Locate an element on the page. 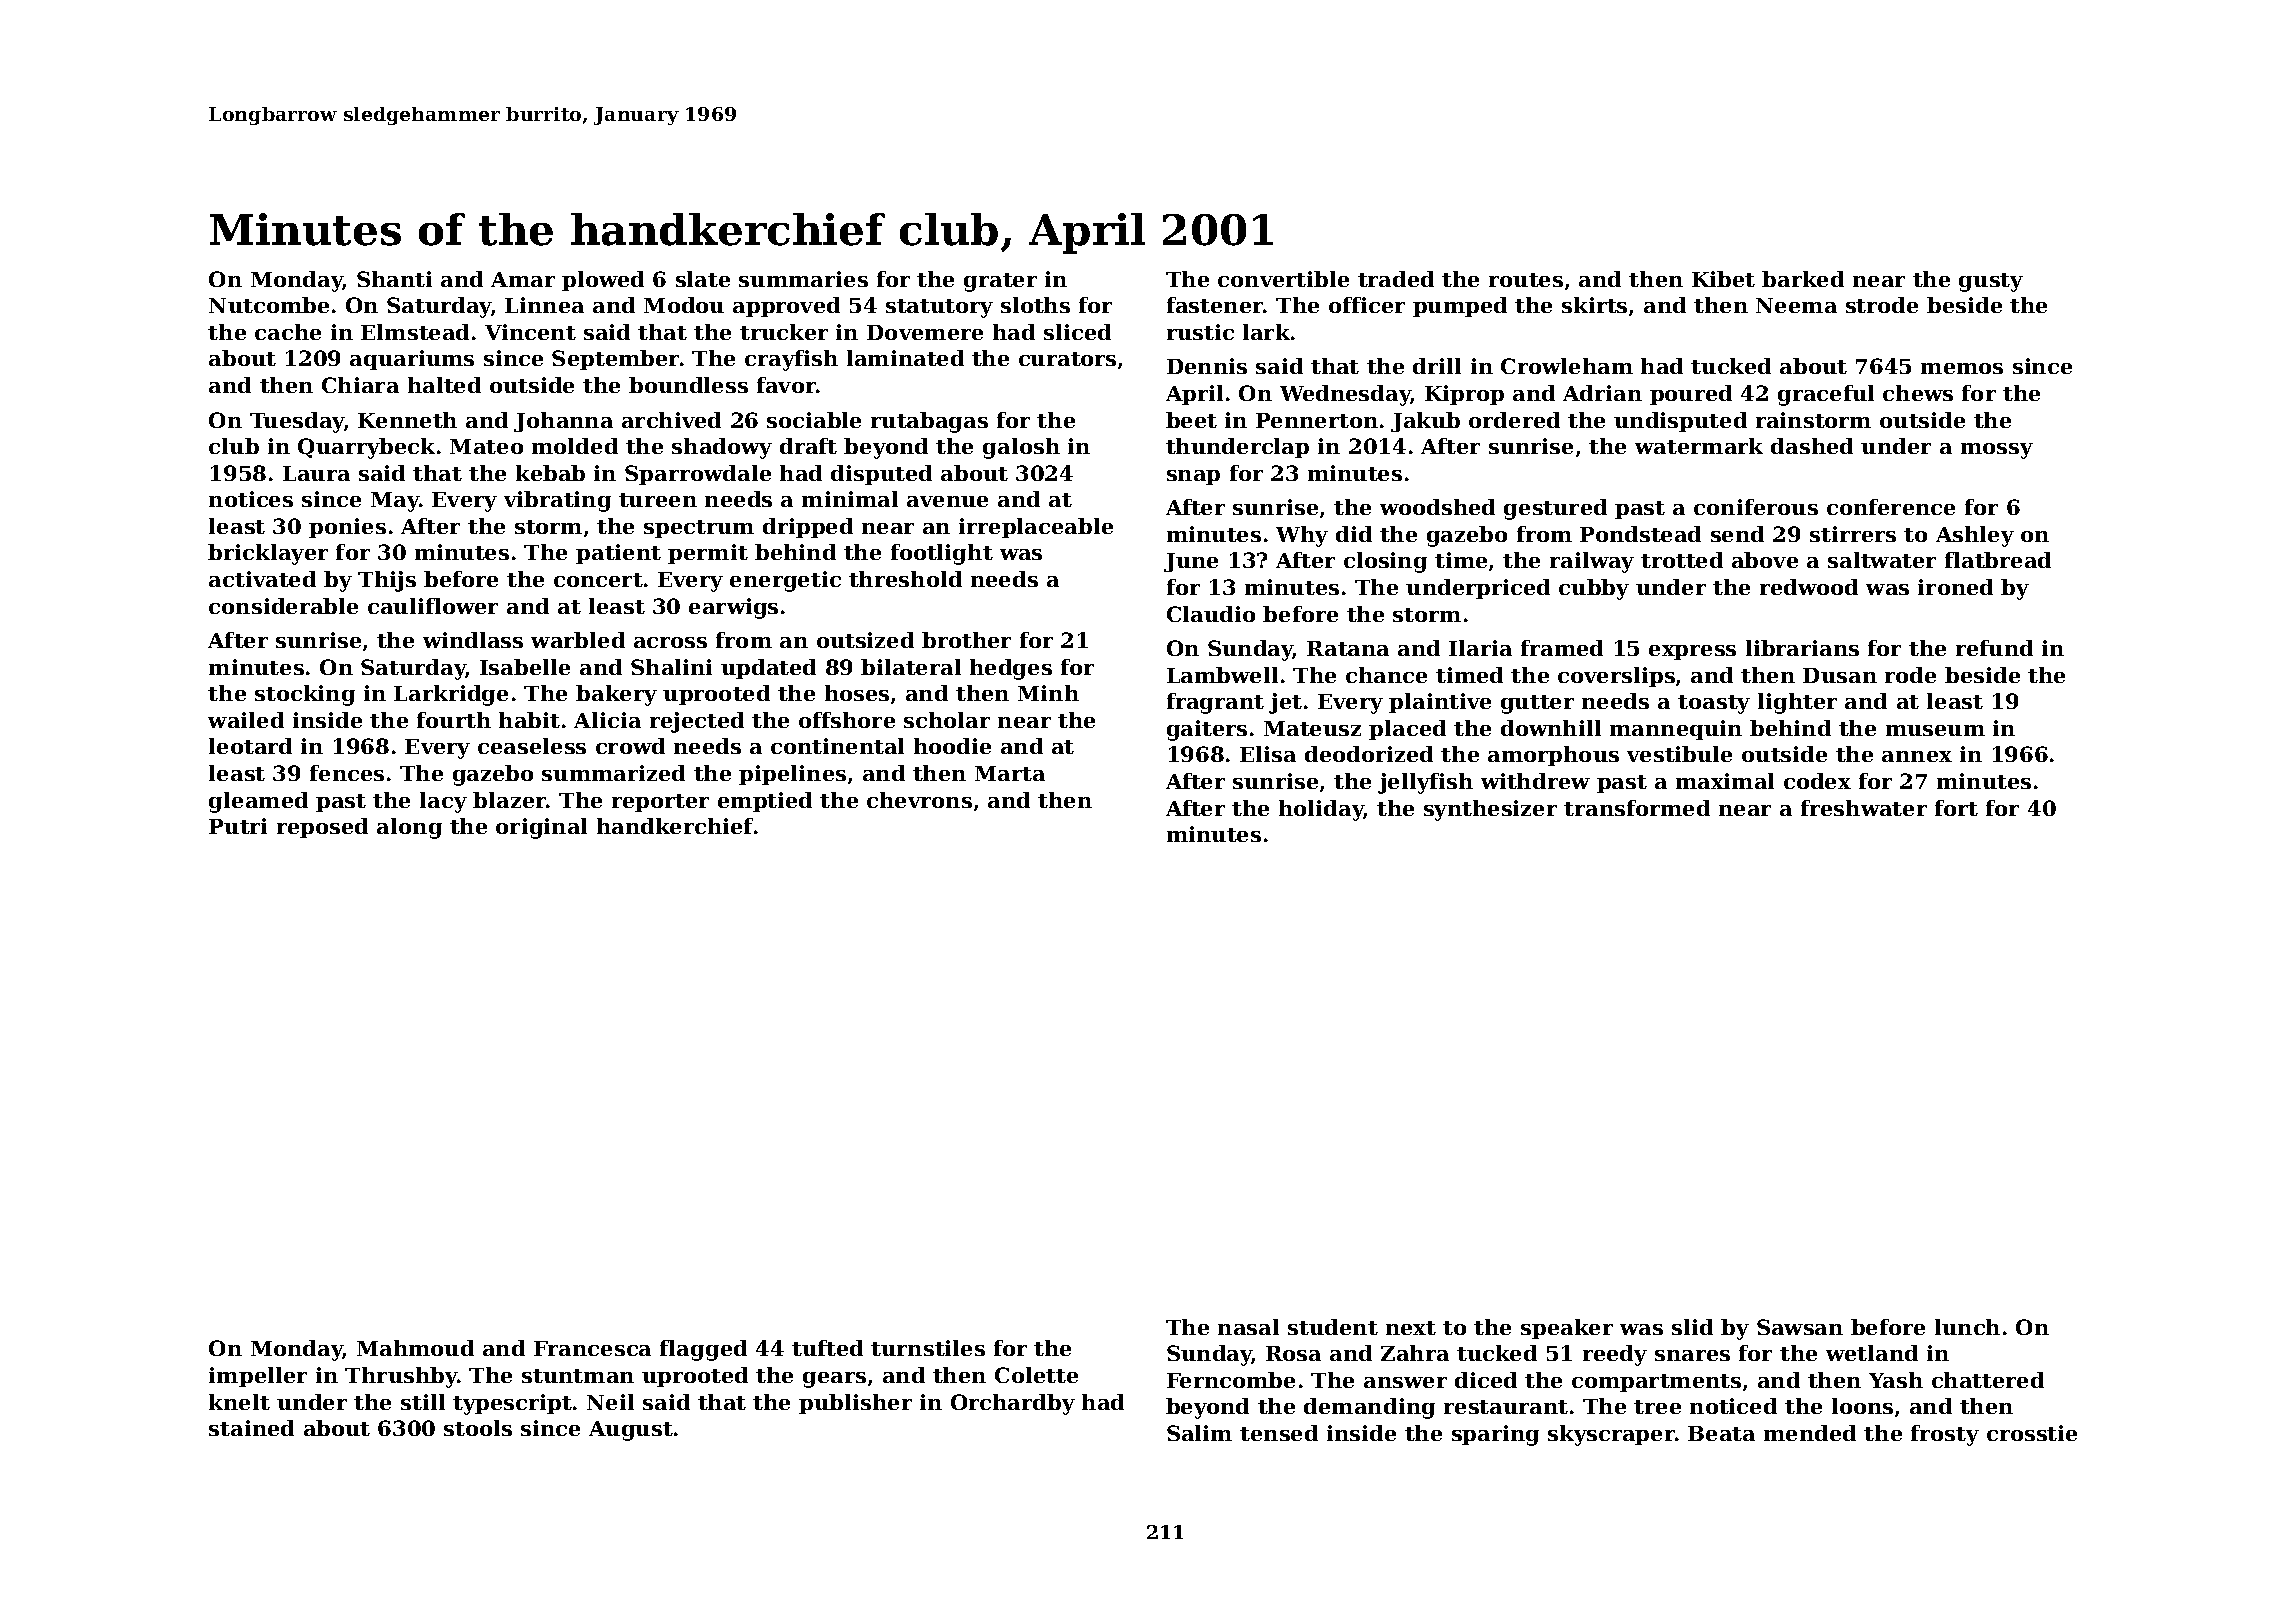 The image size is (2292, 1620). August is located at coordinates (631, 1431).
